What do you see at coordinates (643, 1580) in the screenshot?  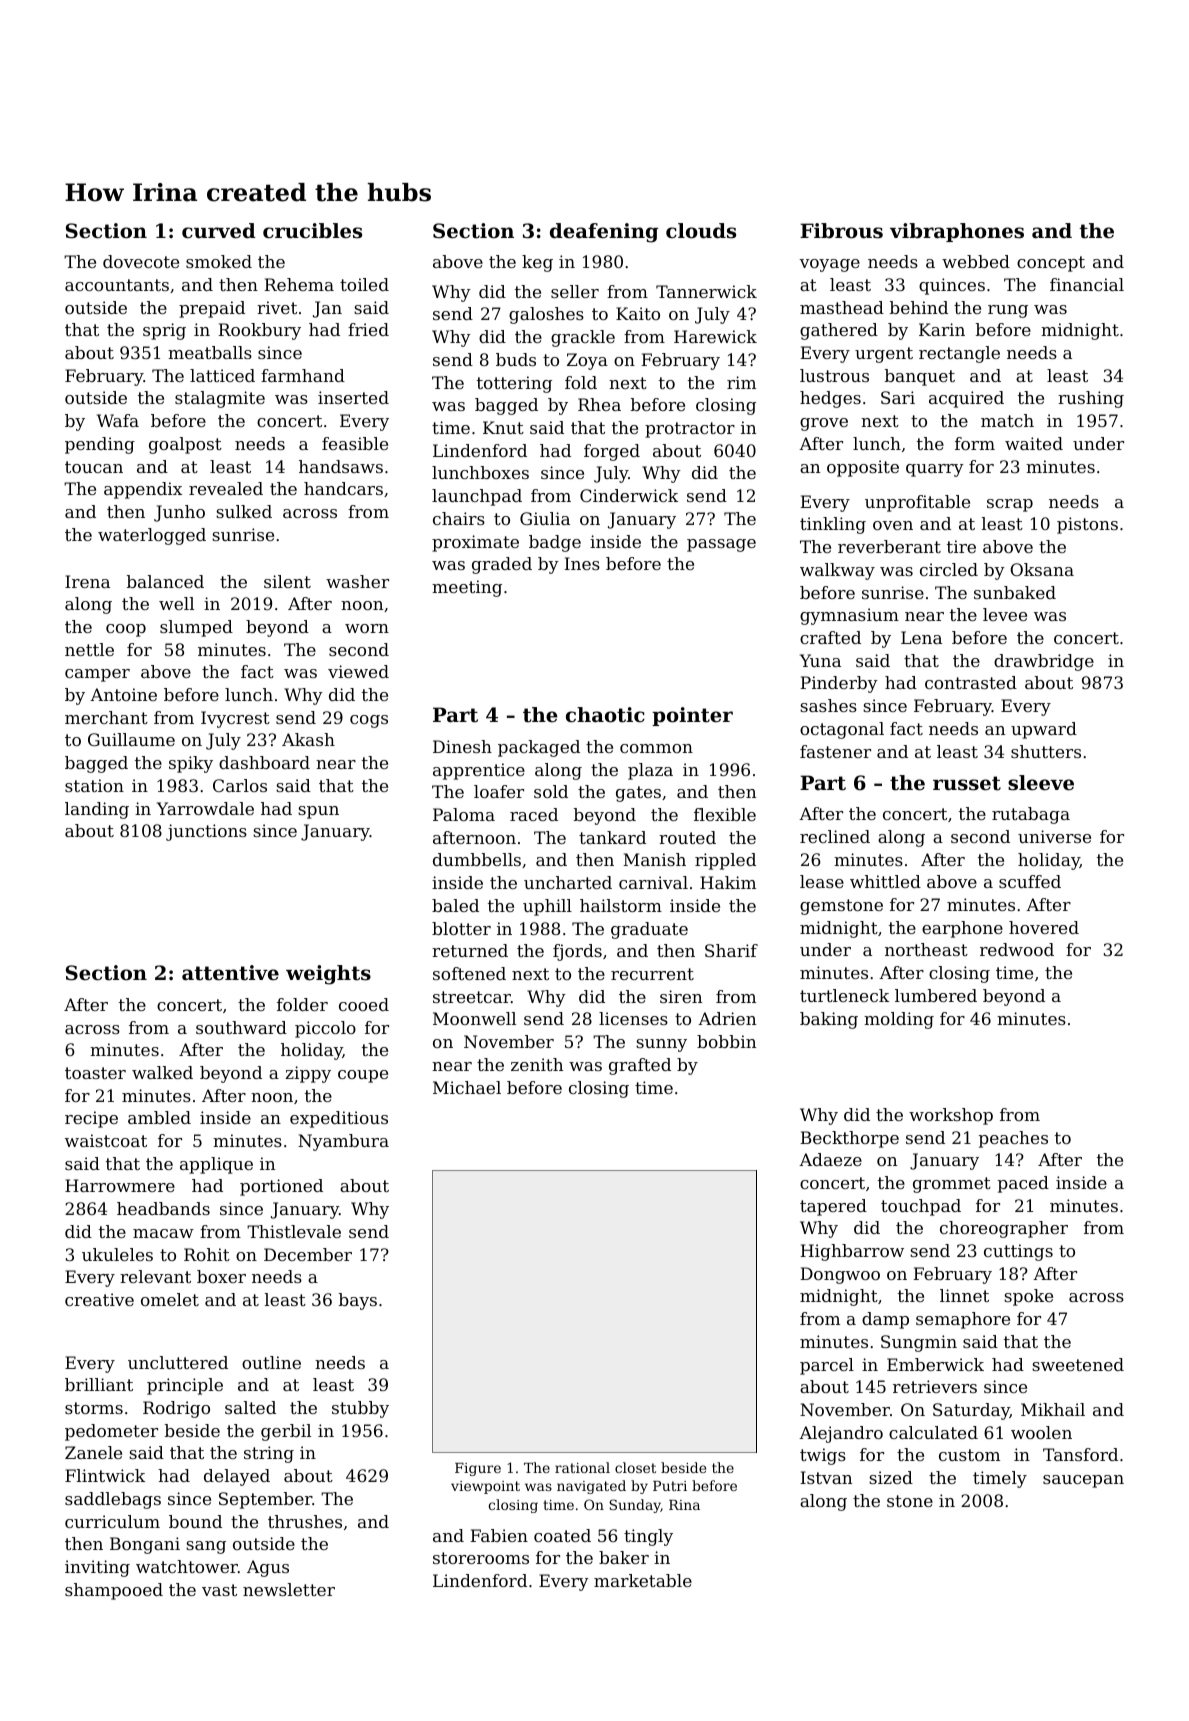 I see `marketable` at bounding box center [643, 1580].
